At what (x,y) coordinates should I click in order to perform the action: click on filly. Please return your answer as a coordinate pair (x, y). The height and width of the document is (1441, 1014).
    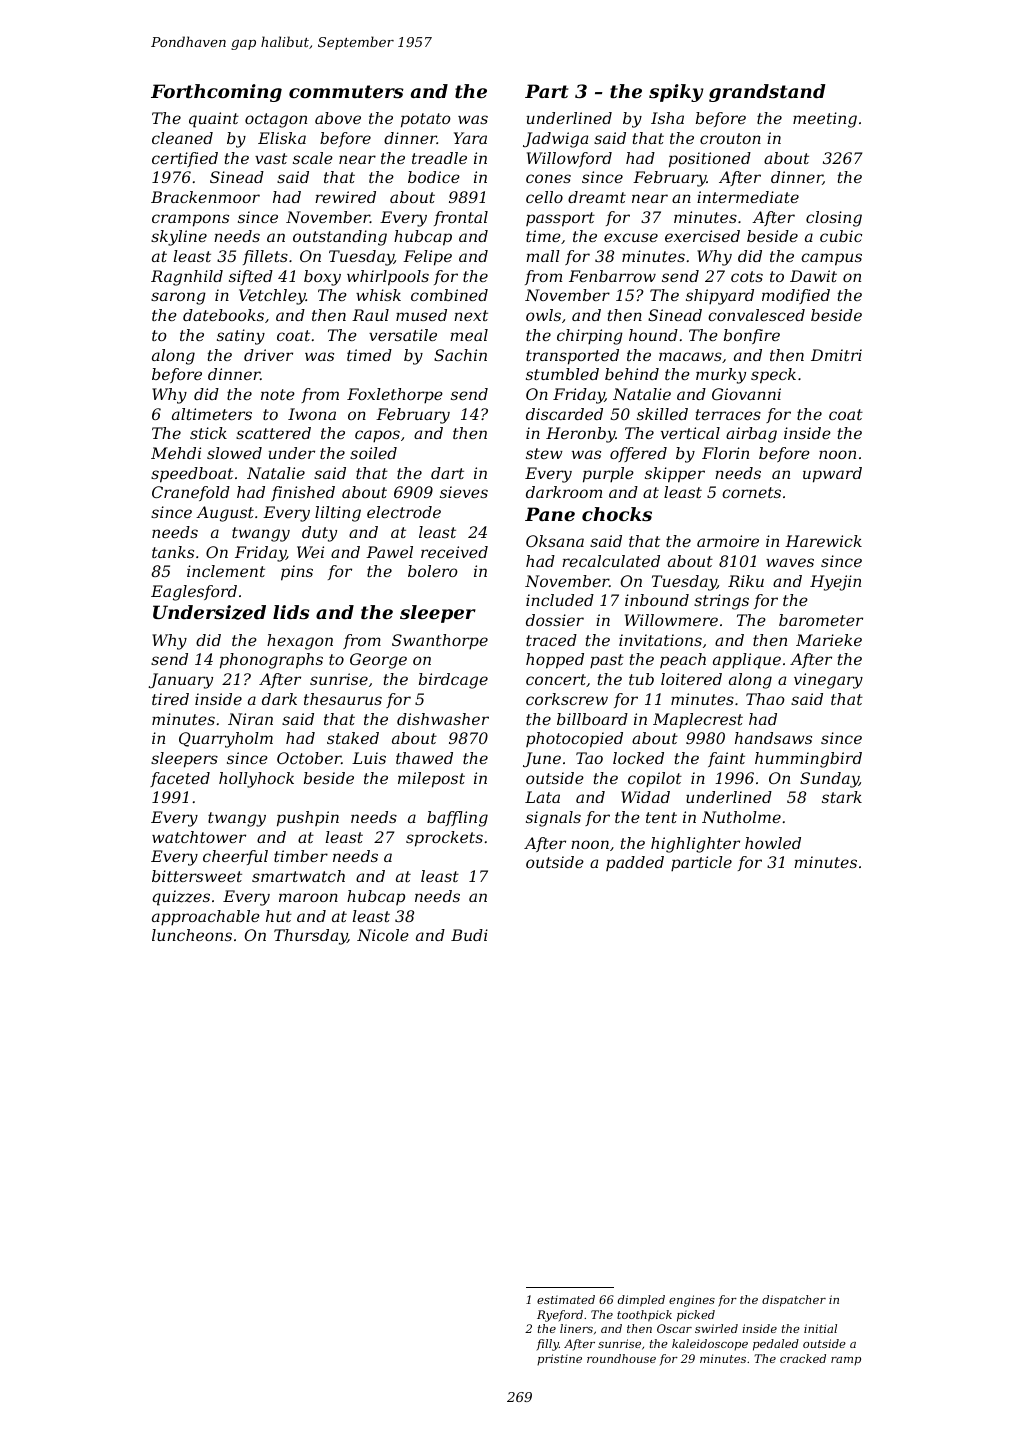
    Looking at the image, I should click on (547, 1345).
